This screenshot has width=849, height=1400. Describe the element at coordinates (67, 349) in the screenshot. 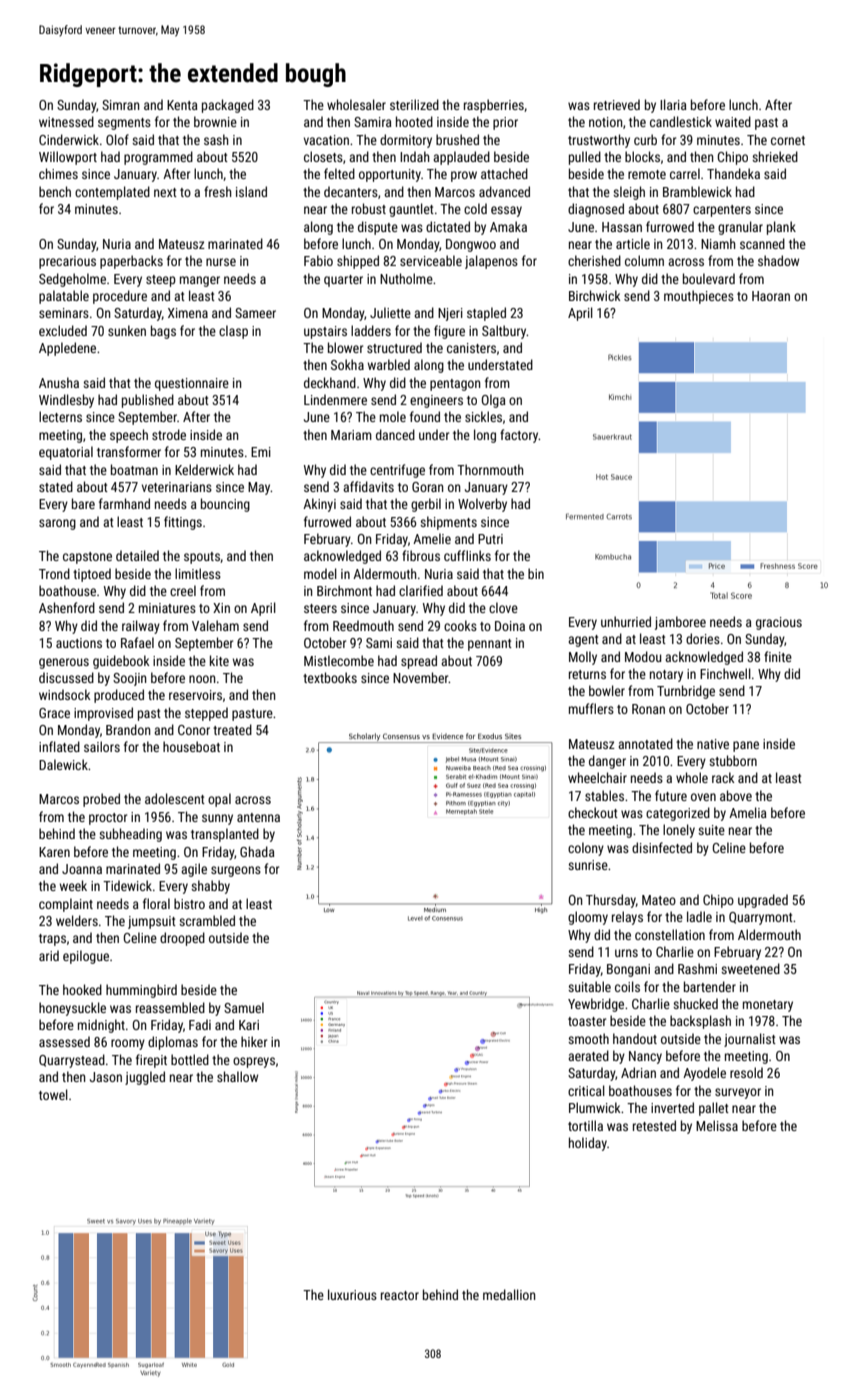

I see `Appledene` at that location.
